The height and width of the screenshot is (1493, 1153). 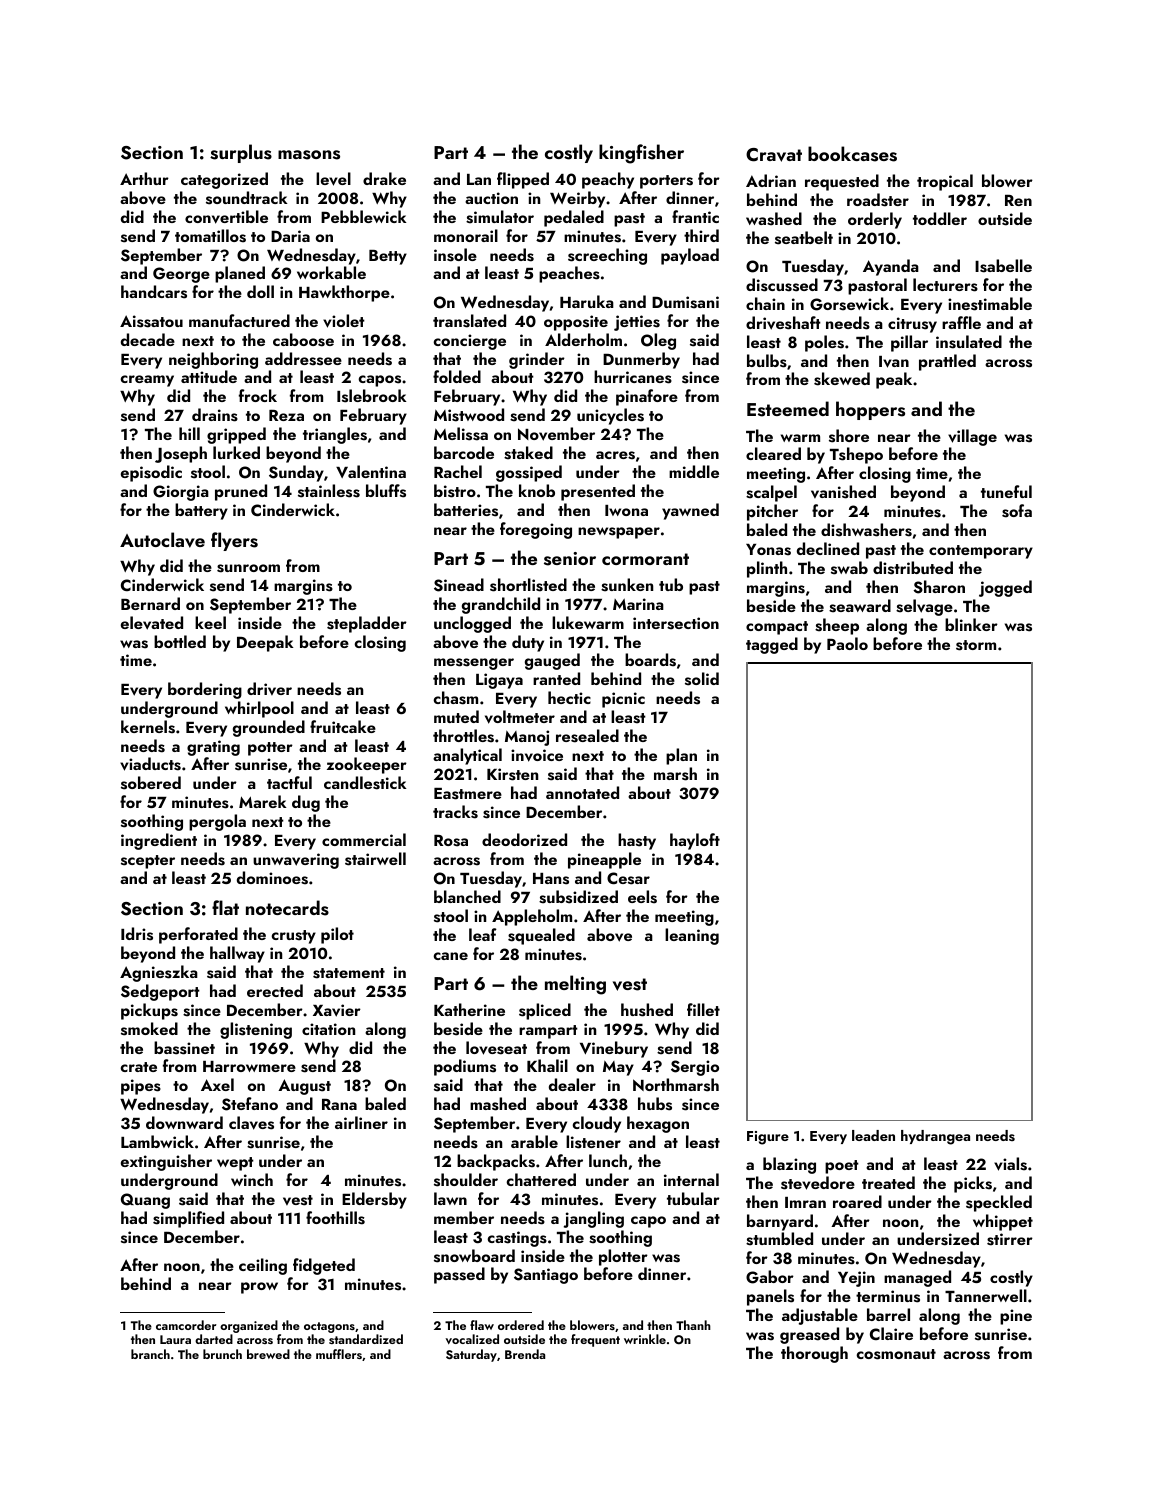 I want to click on masons, so click(x=309, y=155).
